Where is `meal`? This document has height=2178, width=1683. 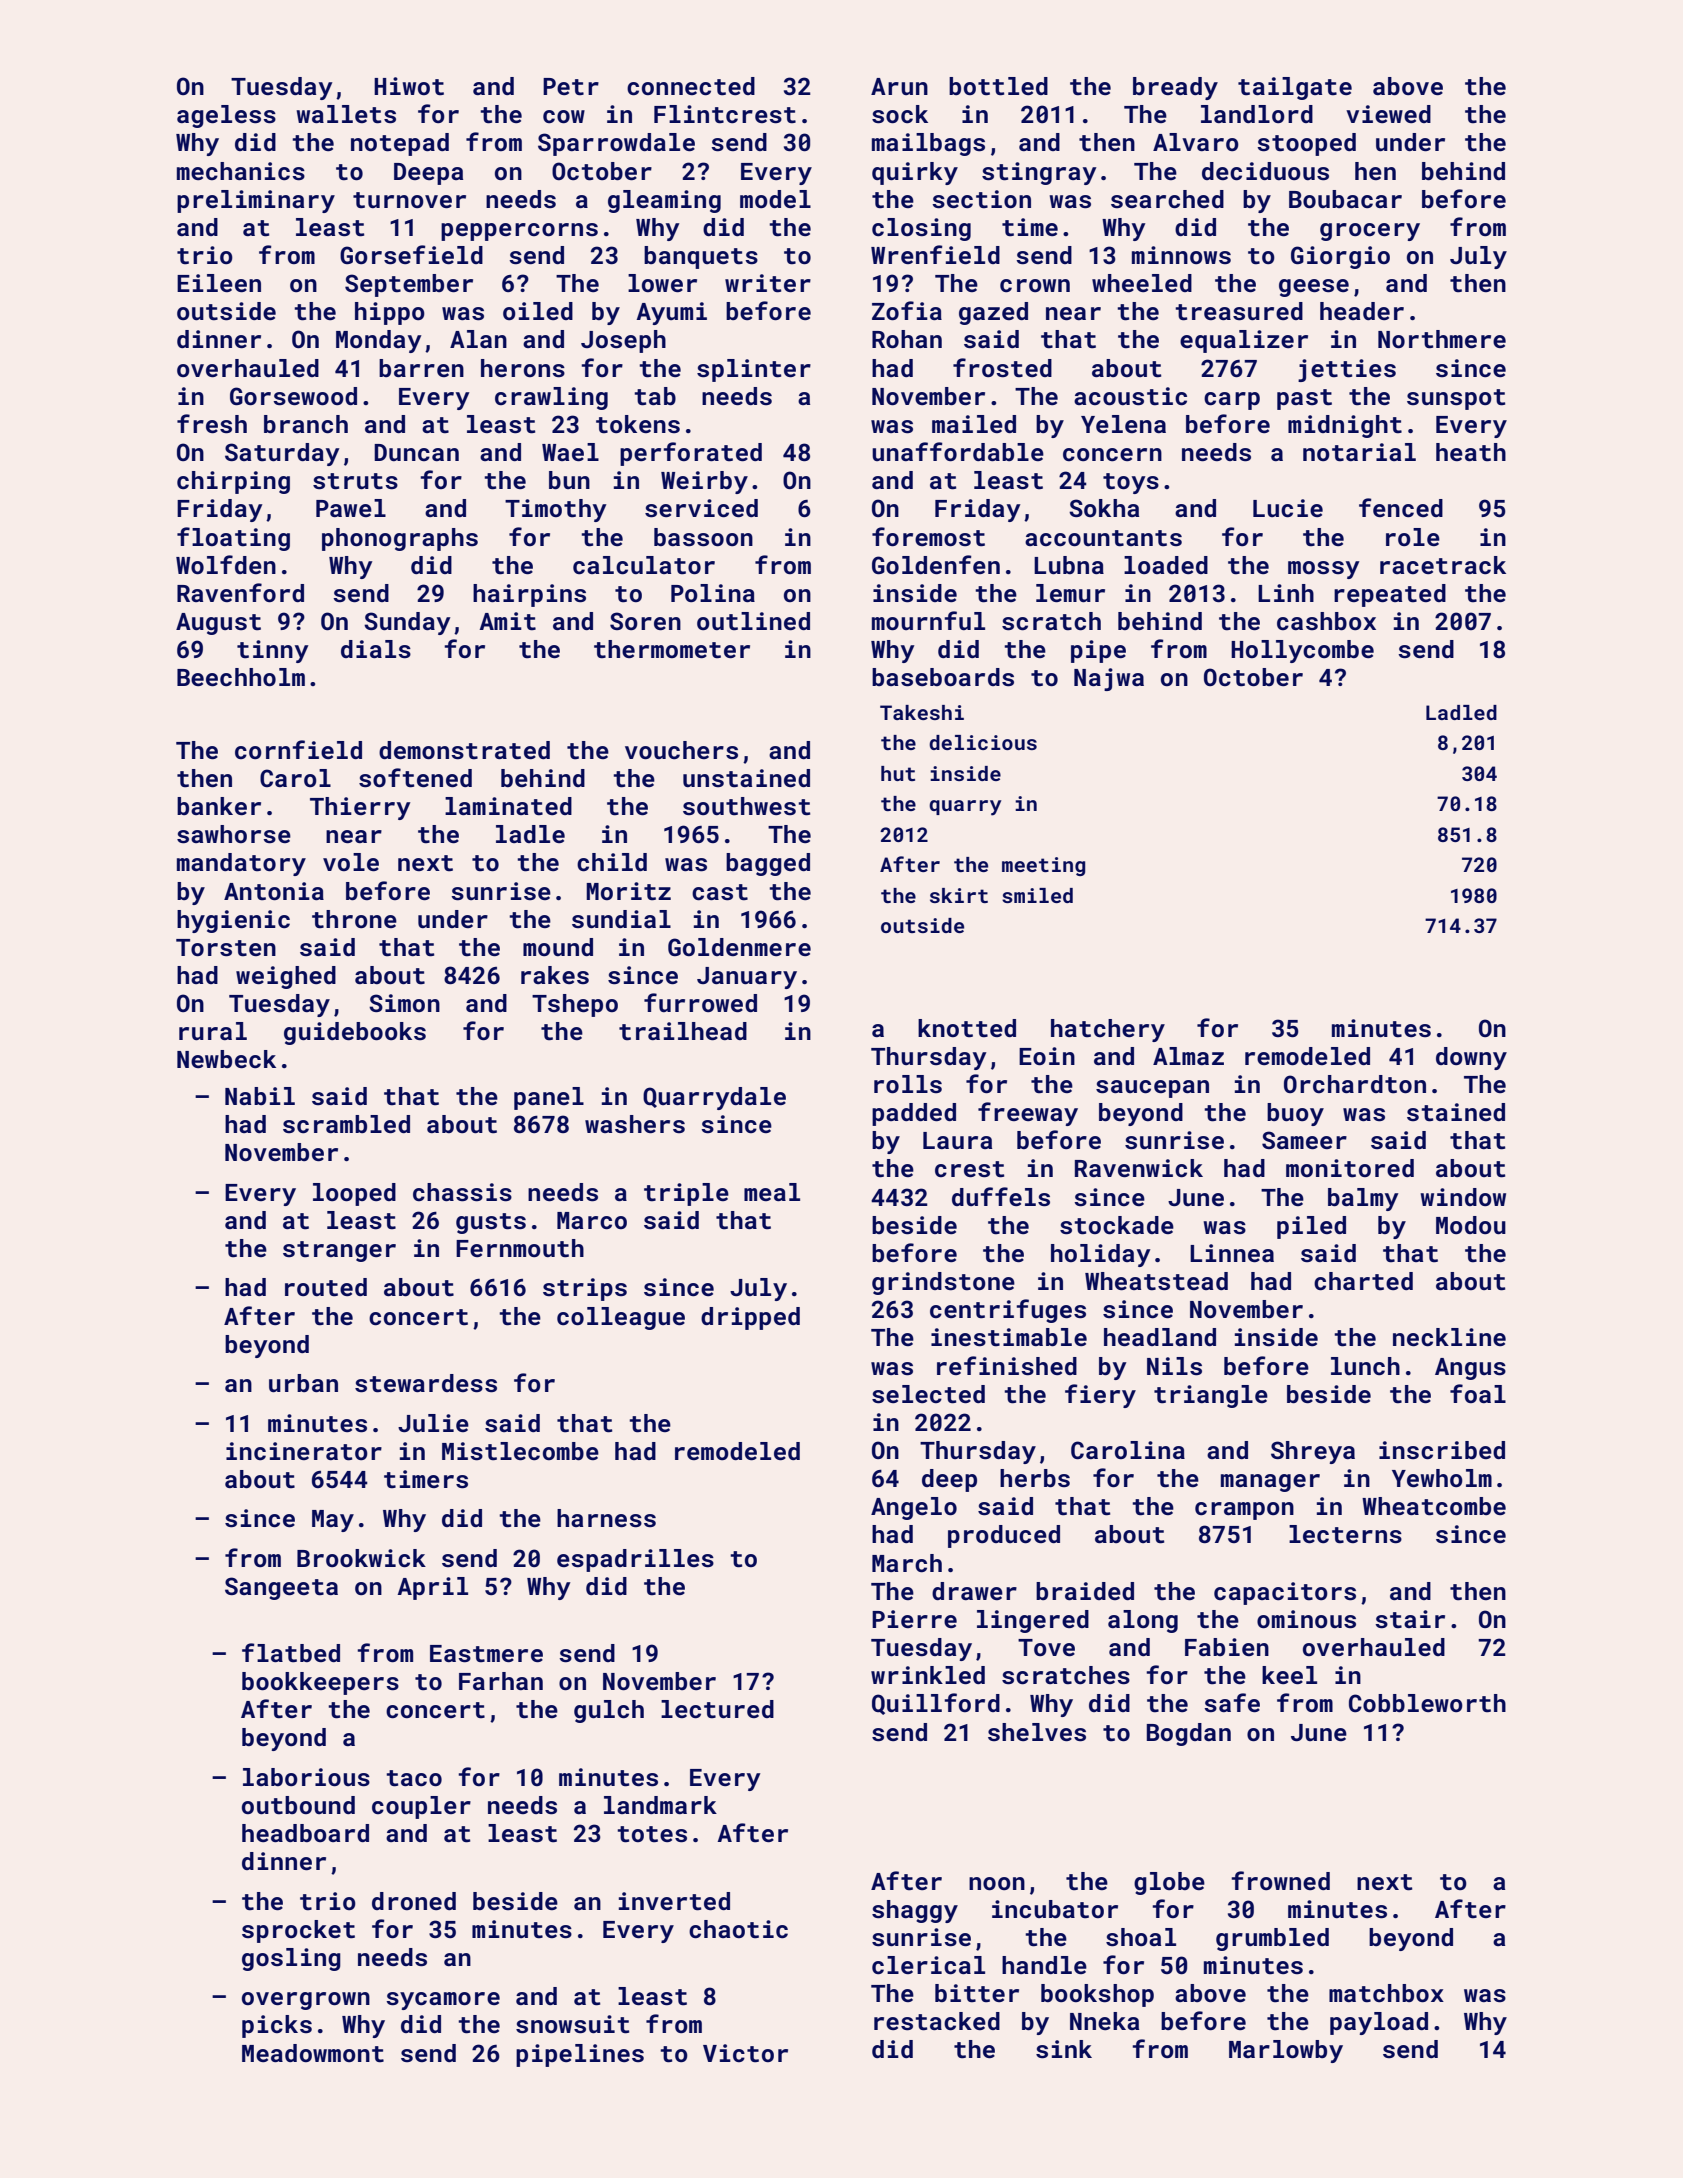
meal is located at coordinates (772, 1192).
